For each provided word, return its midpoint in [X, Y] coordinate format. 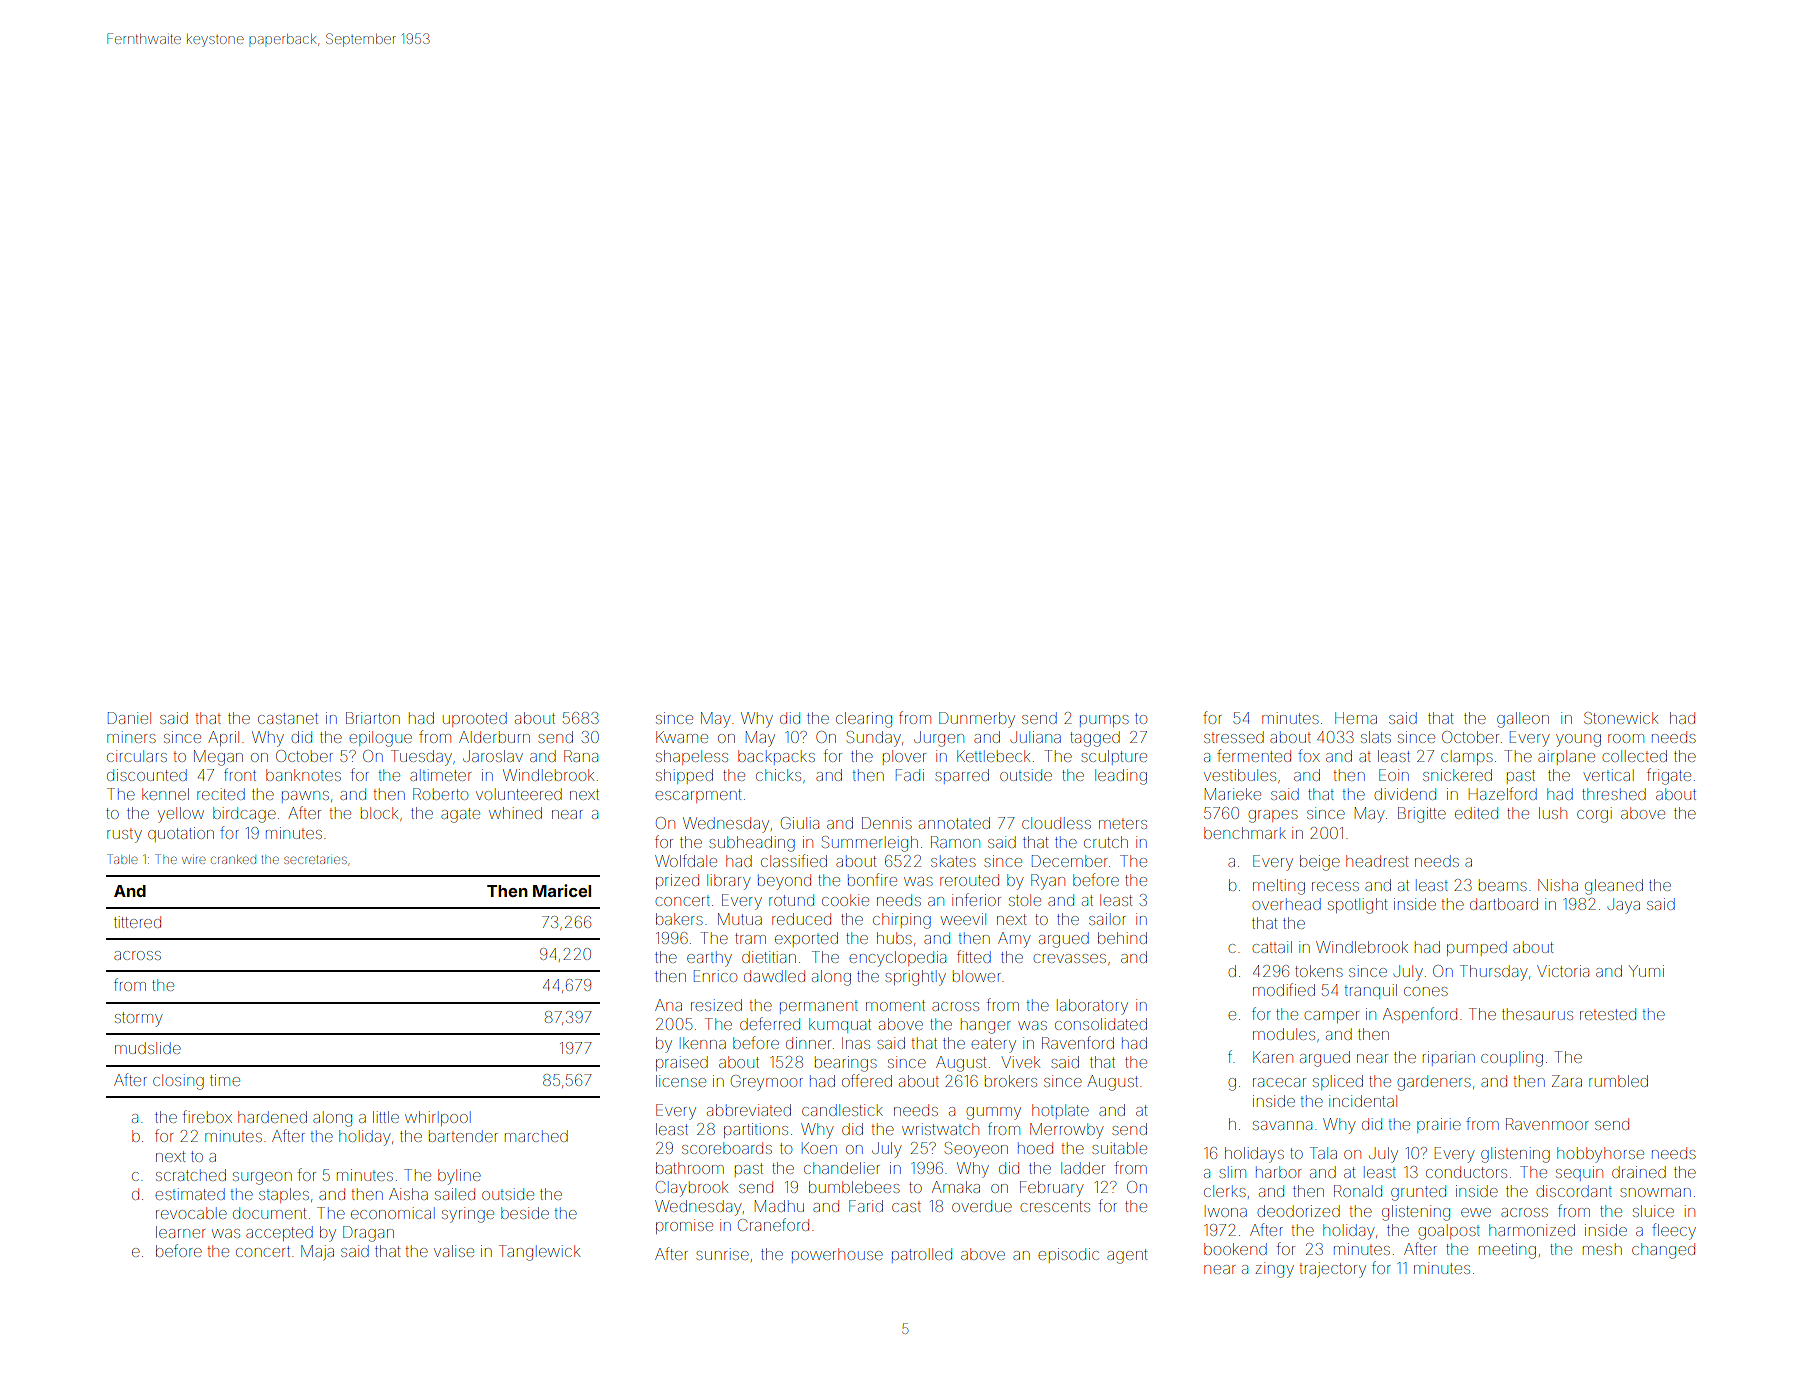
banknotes [303, 775]
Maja [317, 1253]
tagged [1095, 739]
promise [684, 1226]
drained [1639, 1172]
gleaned [1614, 887]
